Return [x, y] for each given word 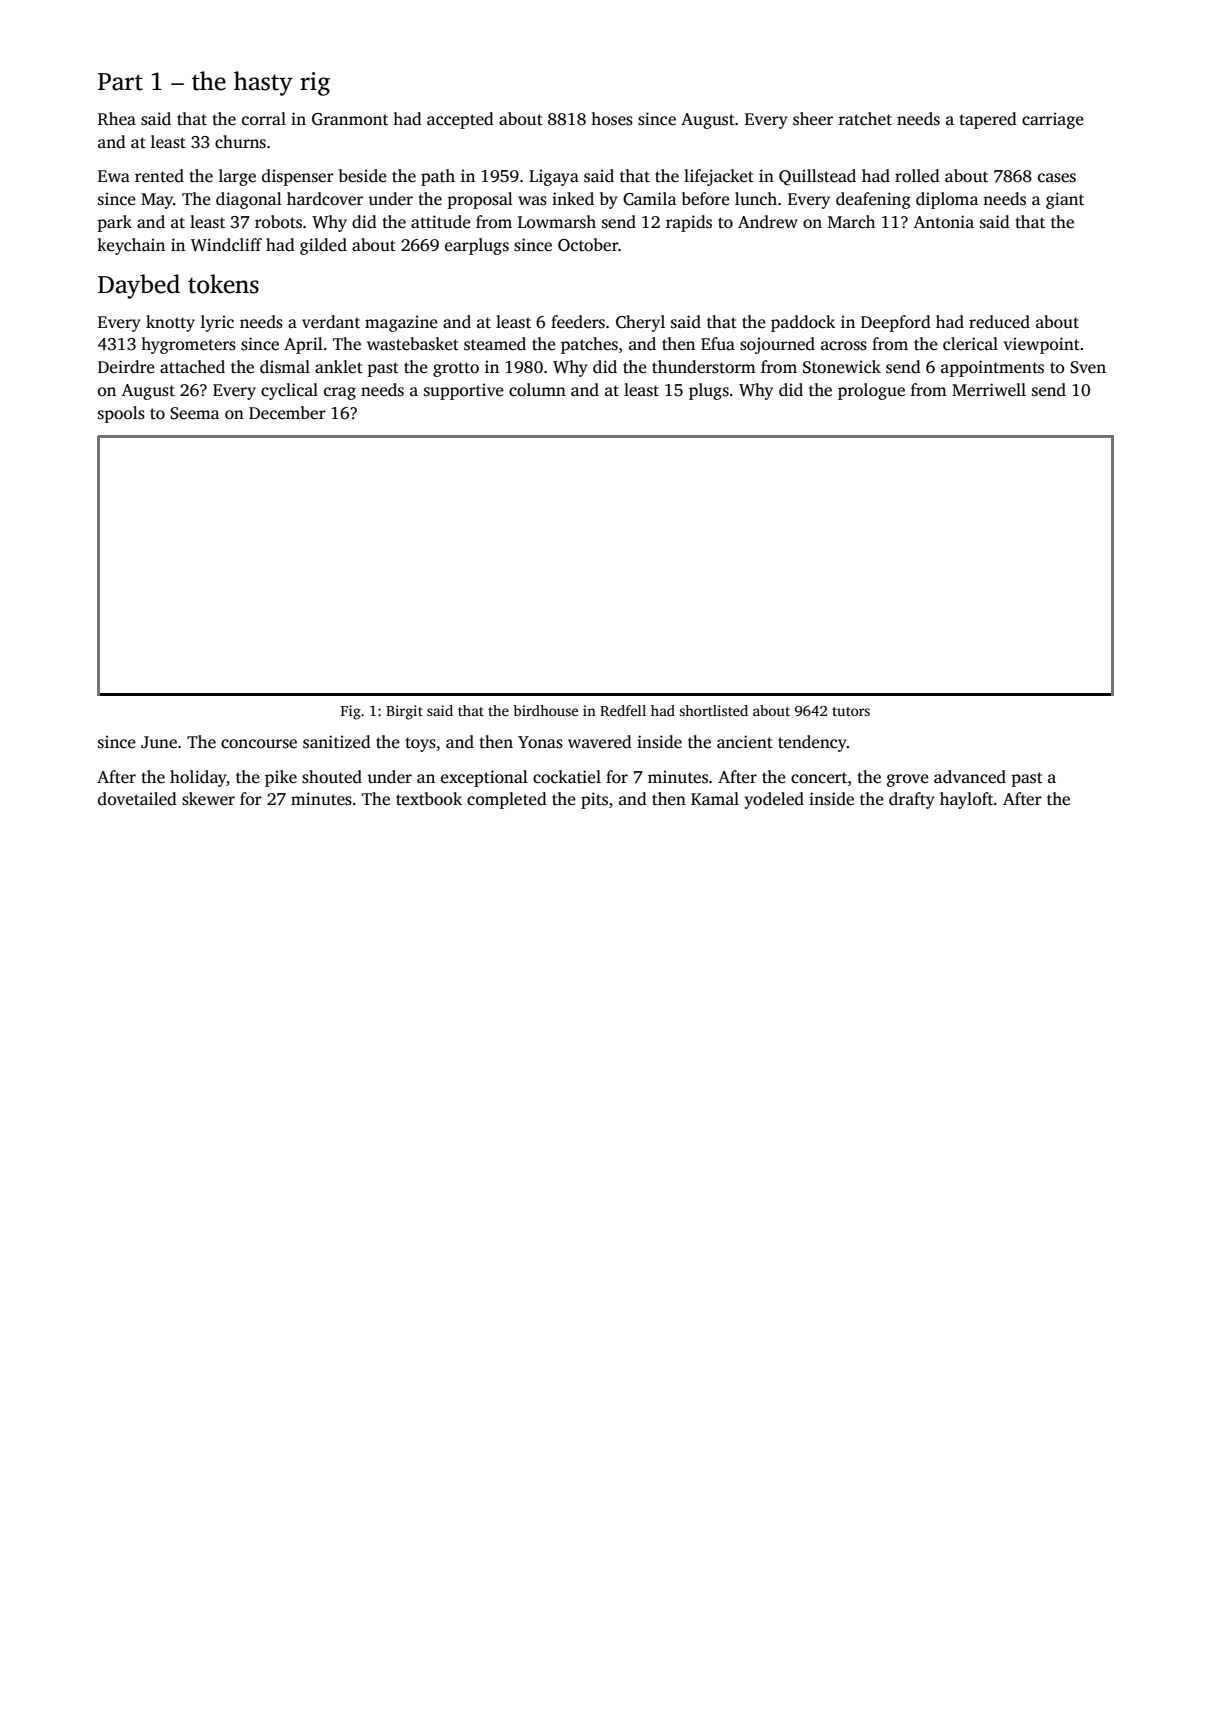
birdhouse [545, 710]
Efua [718, 343]
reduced [999, 322]
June [159, 742]
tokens [223, 284]
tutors [851, 711]
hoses [612, 119]
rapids [689, 223]
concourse [259, 744]
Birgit [404, 712]
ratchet [865, 119]
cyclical [289, 391]
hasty [263, 83]
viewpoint [1042, 345]
